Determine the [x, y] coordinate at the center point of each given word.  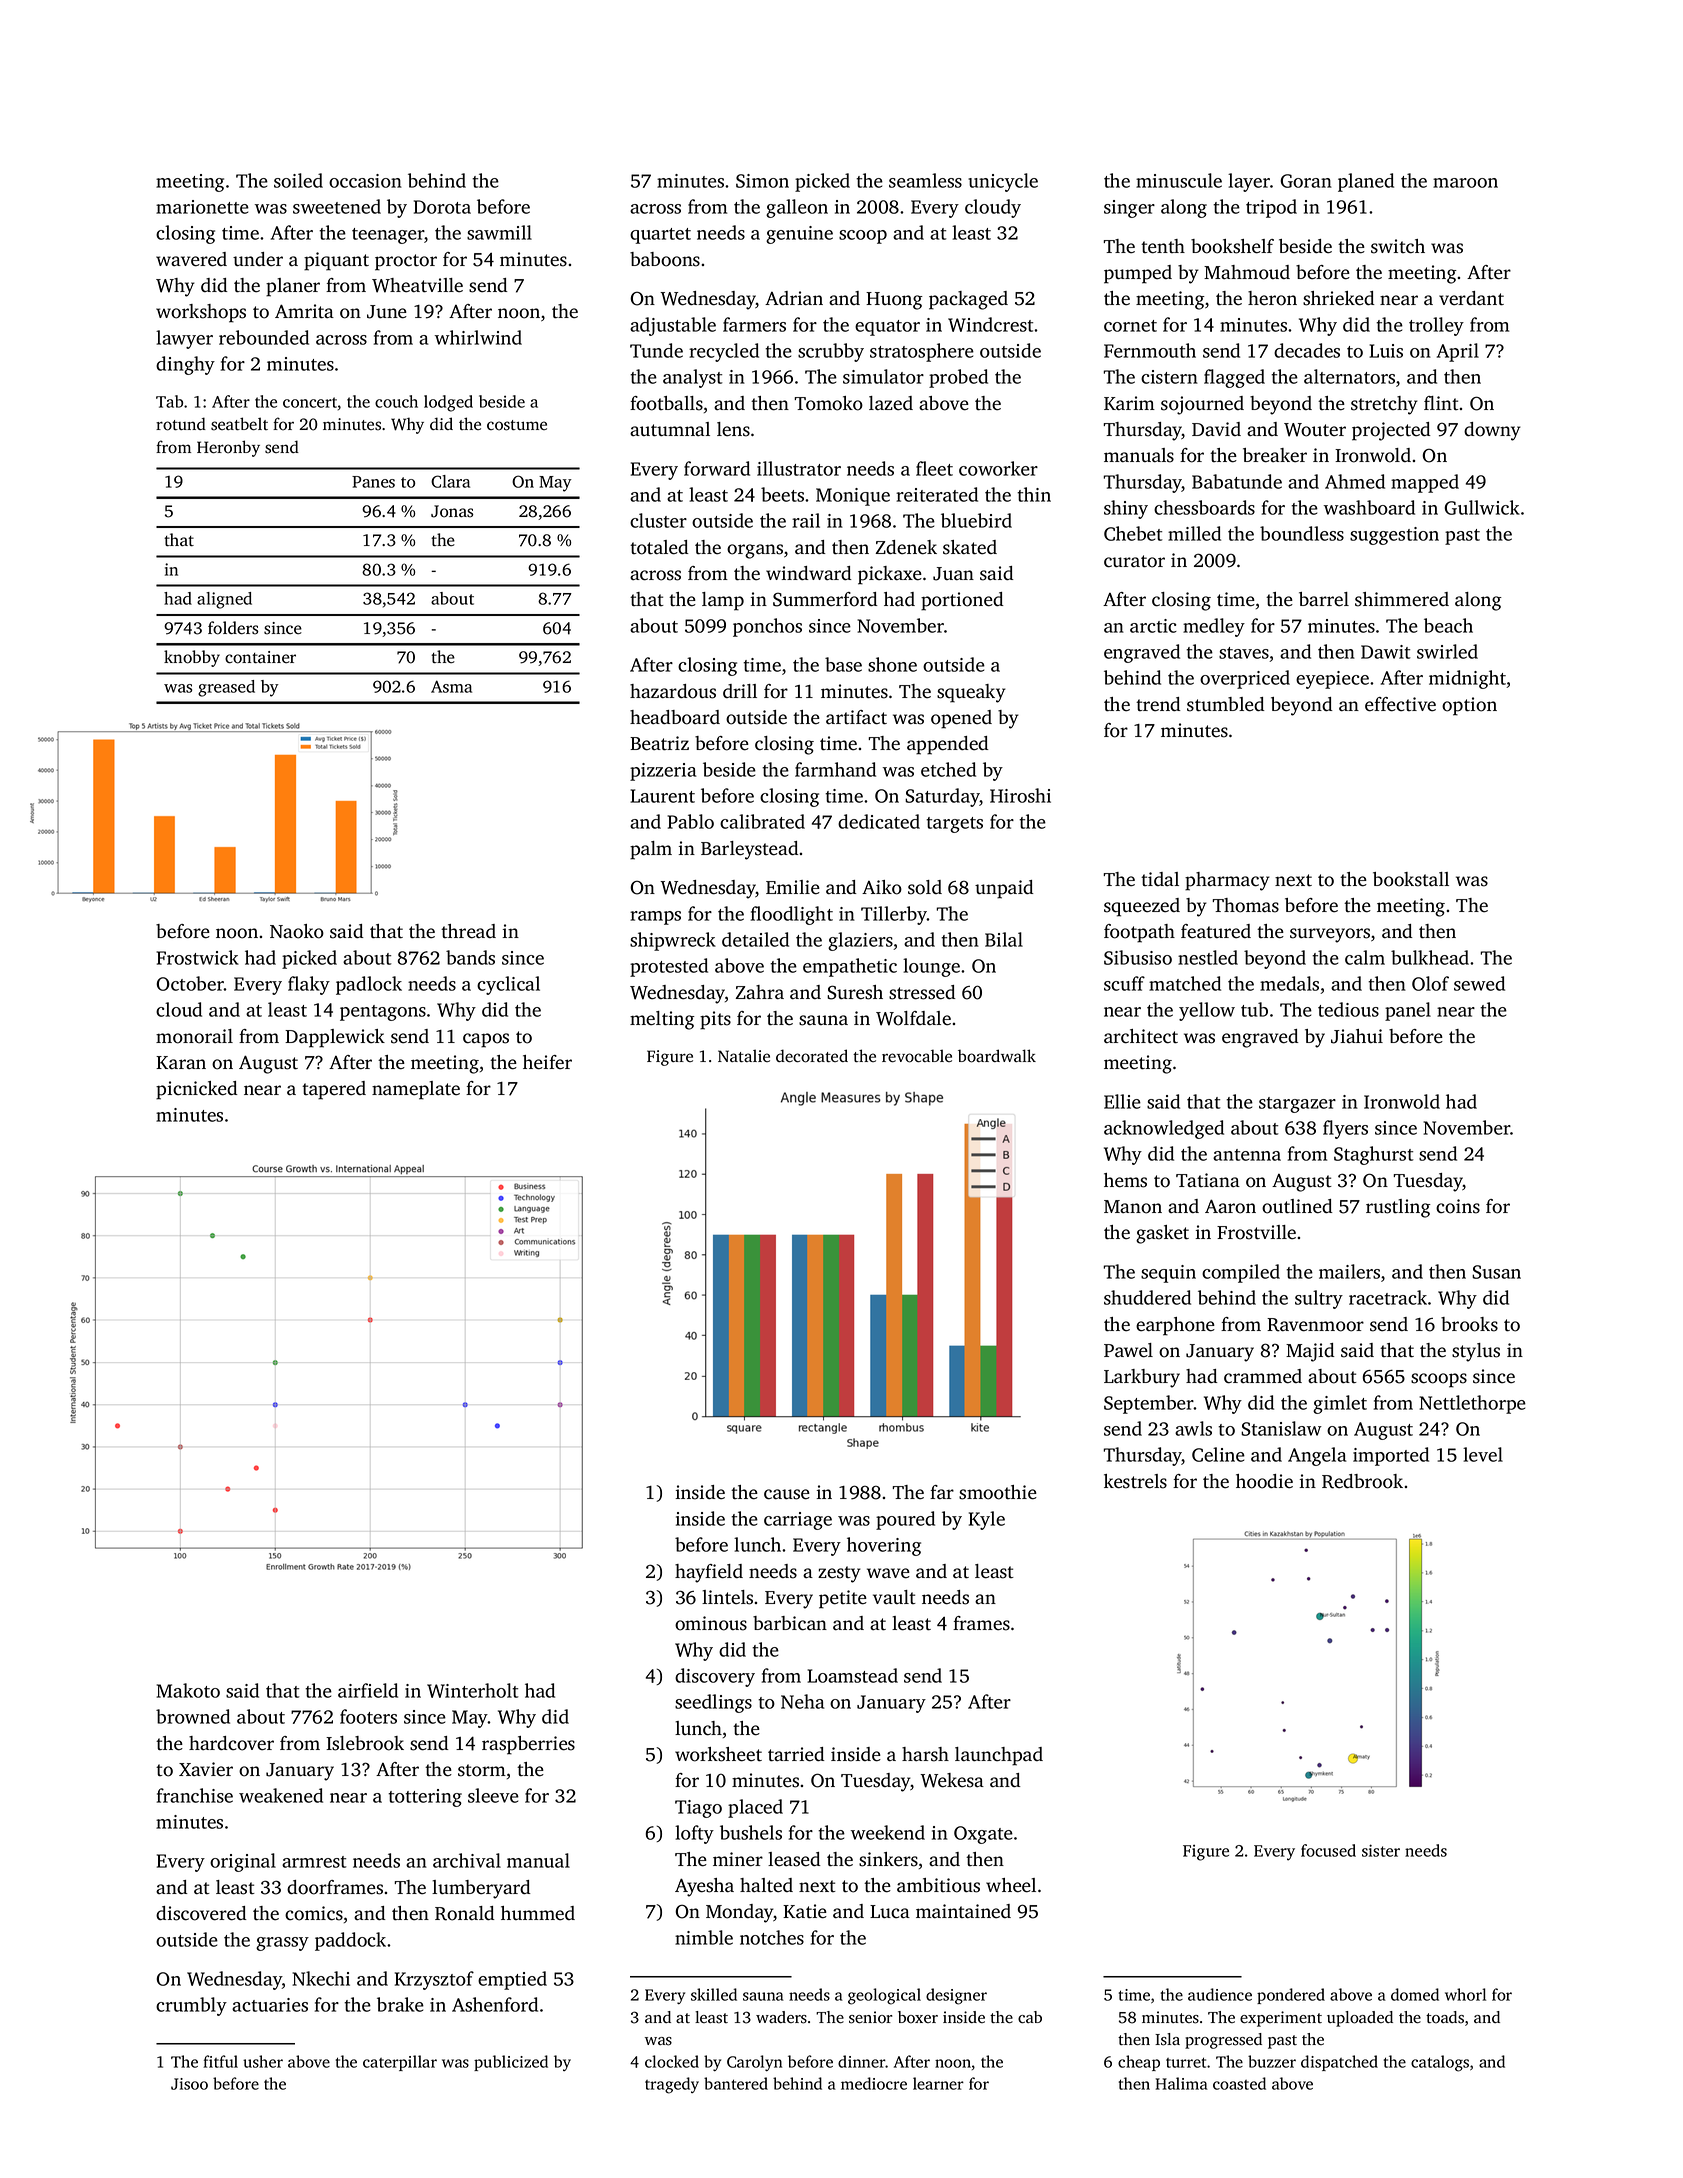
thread [468, 931]
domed [1415, 1994]
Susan [1496, 1272]
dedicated [879, 821]
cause [787, 1494]
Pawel [1128, 1350]
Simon [762, 181]
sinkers [888, 1859]
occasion [365, 181]
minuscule [1179, 180]
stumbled [1225, 704]
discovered [201, 1913]
